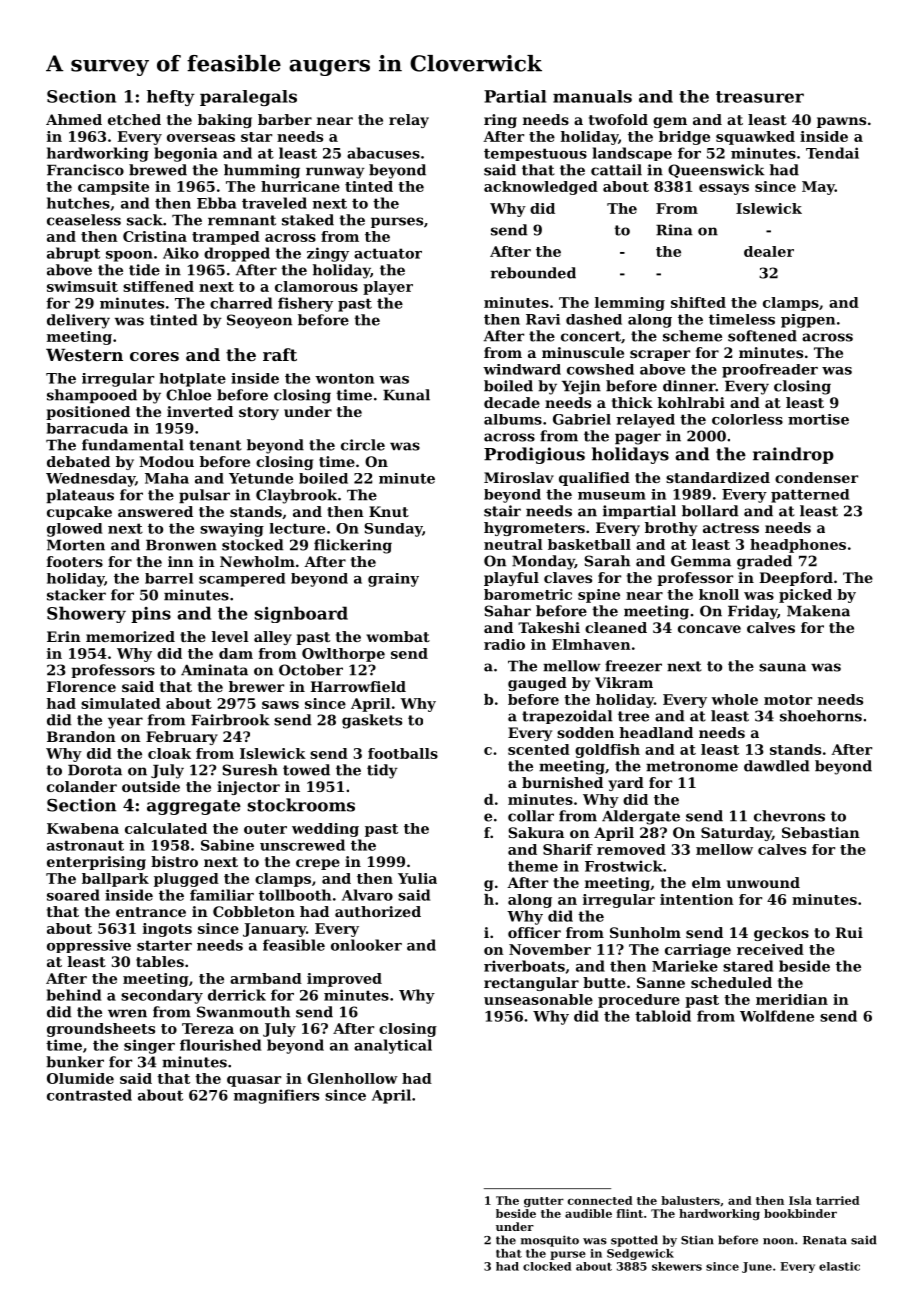 This image has height=1308, width=924. What do you see at coordinates (781, 934) in the image?
I see `geckos` at bounding box center [781, 934].
